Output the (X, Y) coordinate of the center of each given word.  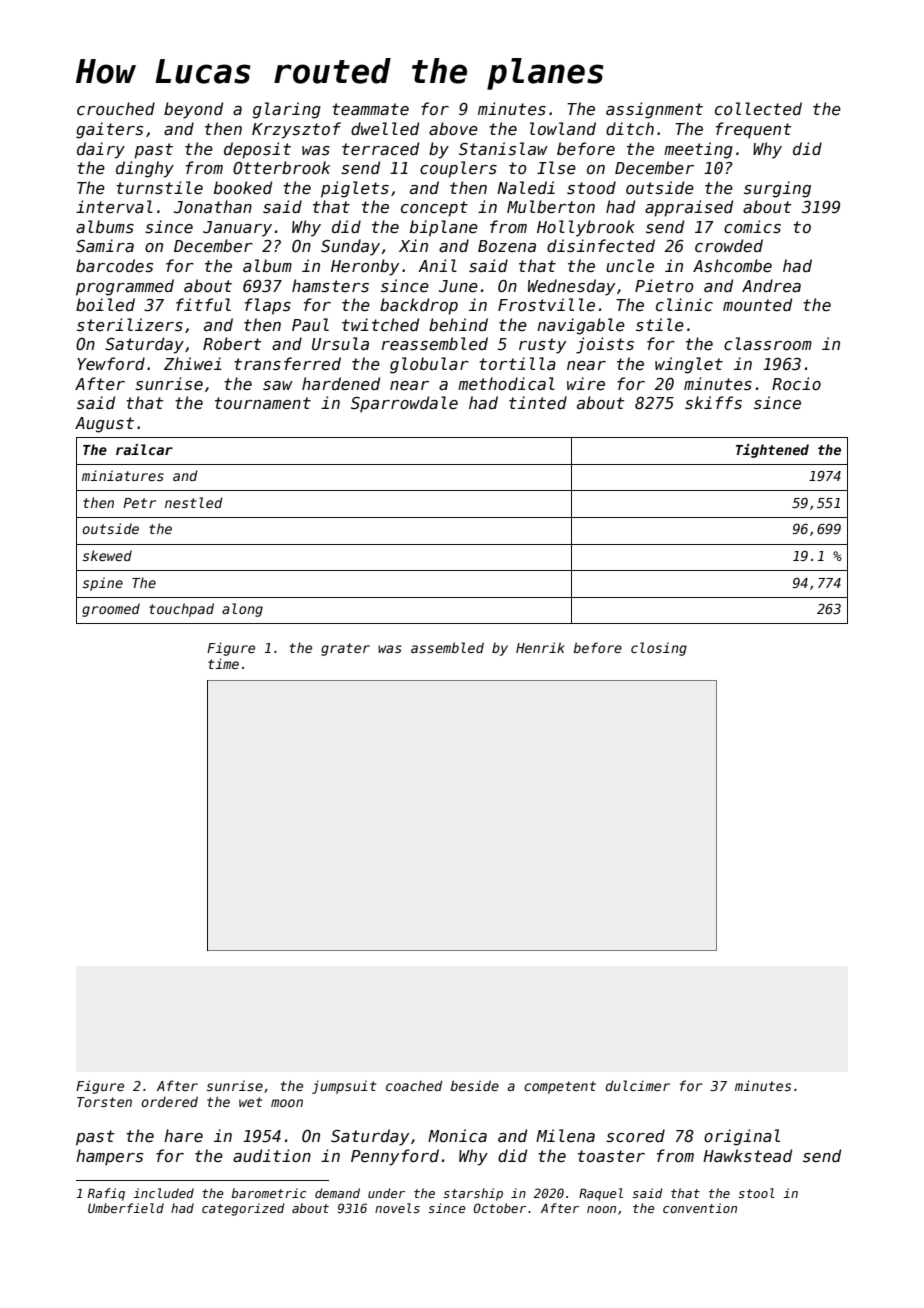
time (223, 663)
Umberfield (126, 1208)
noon (601, 1209)
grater (345, 649)
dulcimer (637, 1085)
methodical (506, 384)
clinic (684, 304)
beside (474, 1085)
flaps (268, 306)
